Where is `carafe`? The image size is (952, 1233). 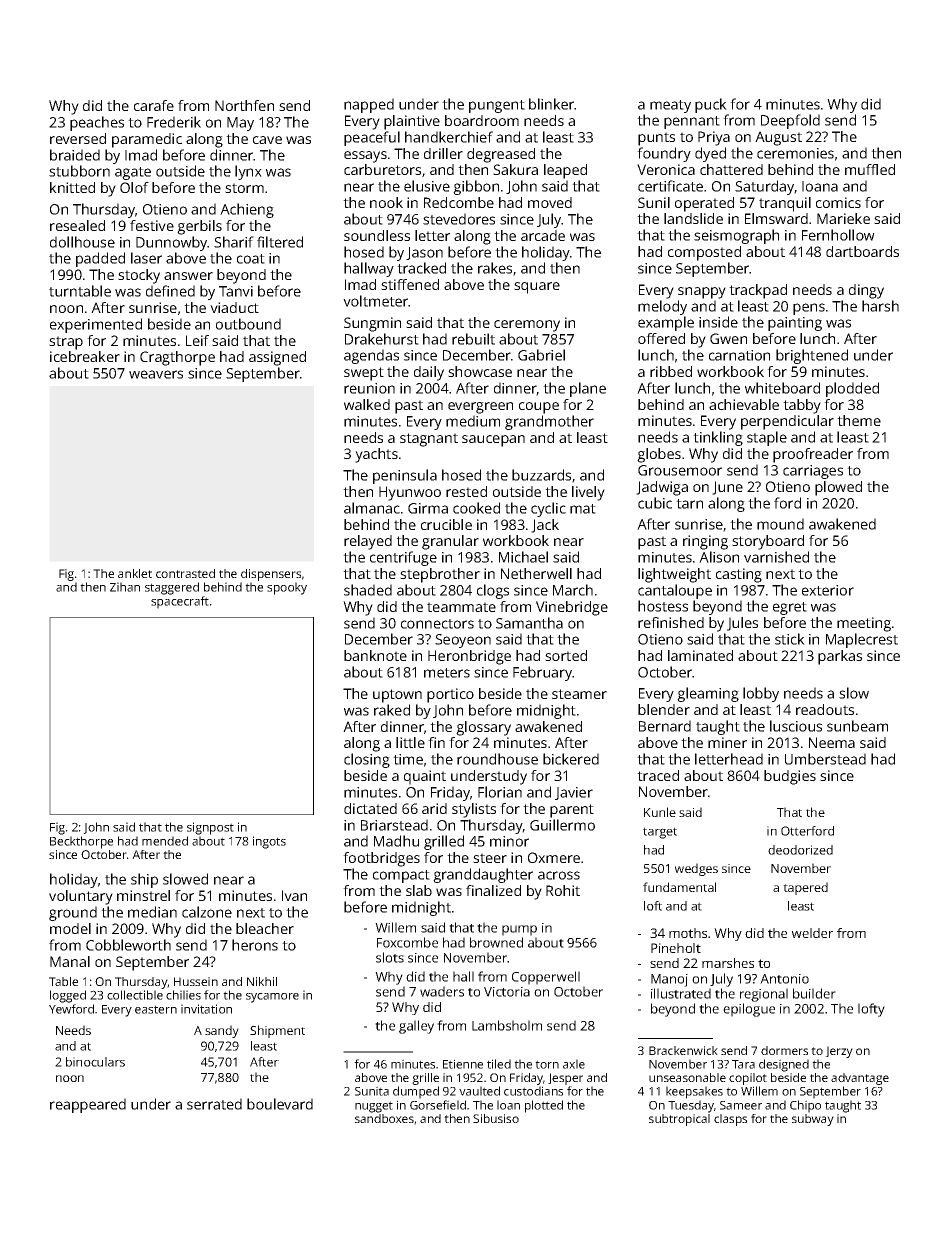 carafe is located at coordinates (154, 105).
